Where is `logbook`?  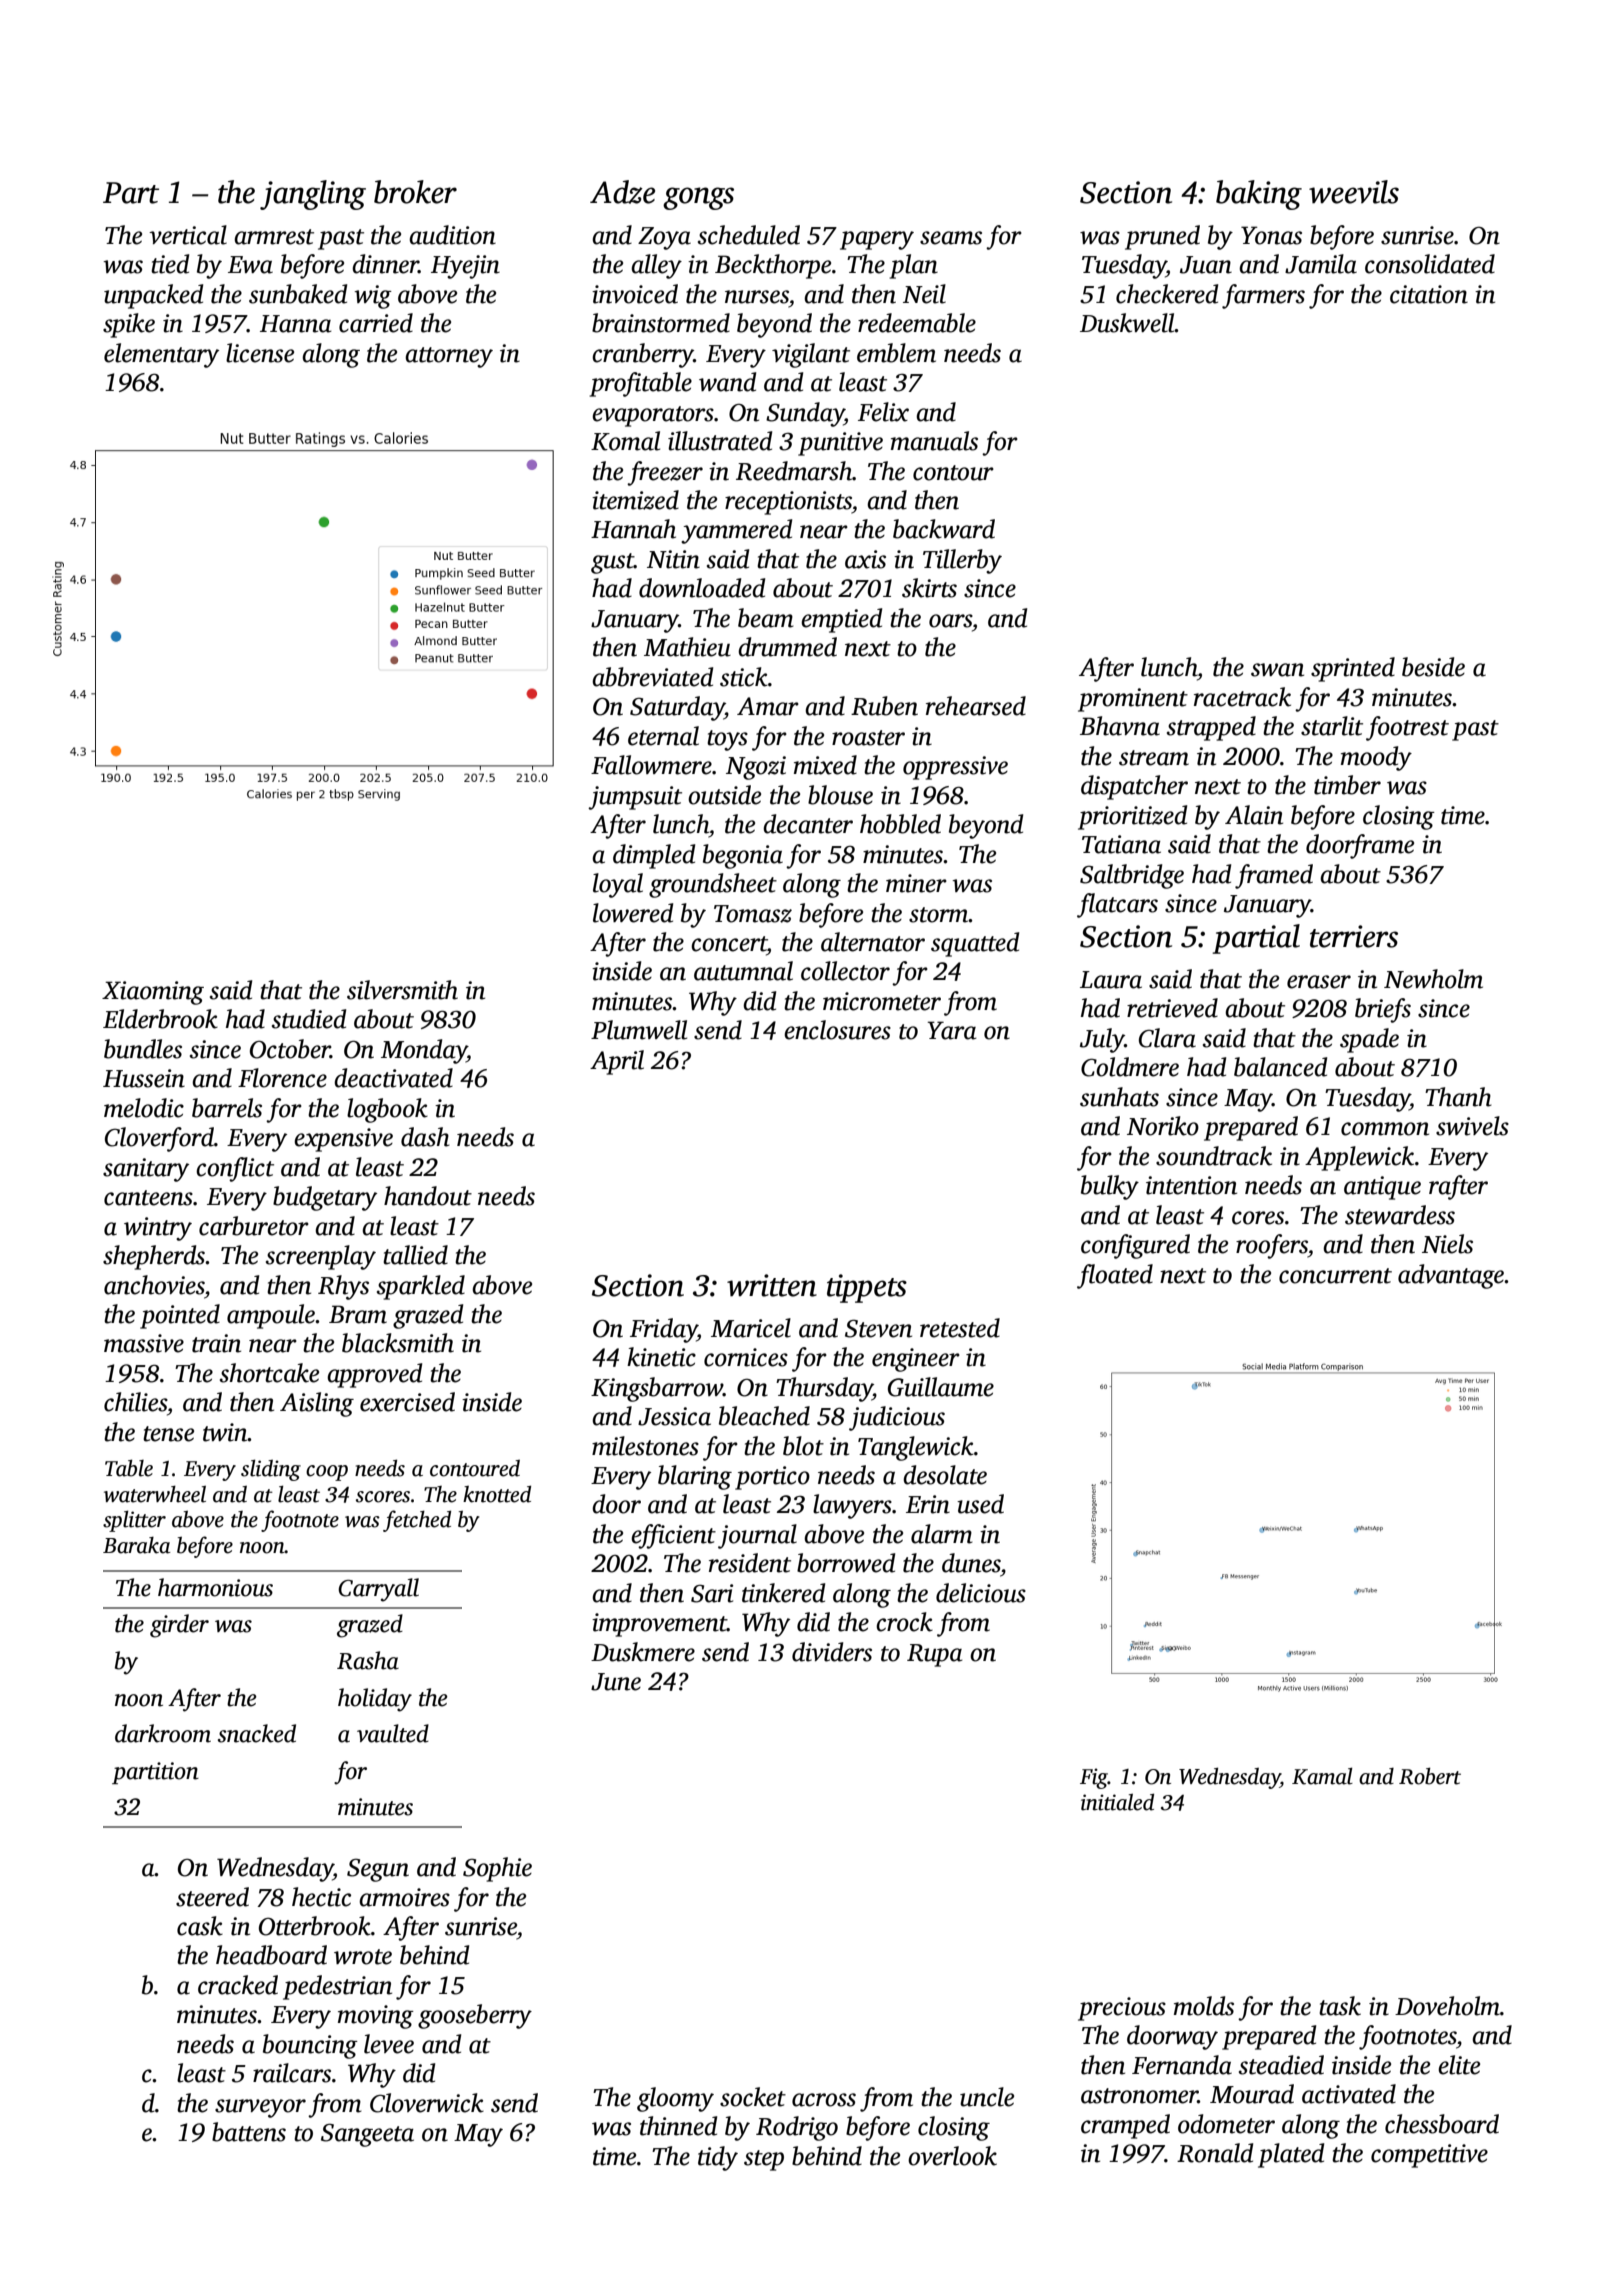
logbook is located at coordinates (387, 1110).
